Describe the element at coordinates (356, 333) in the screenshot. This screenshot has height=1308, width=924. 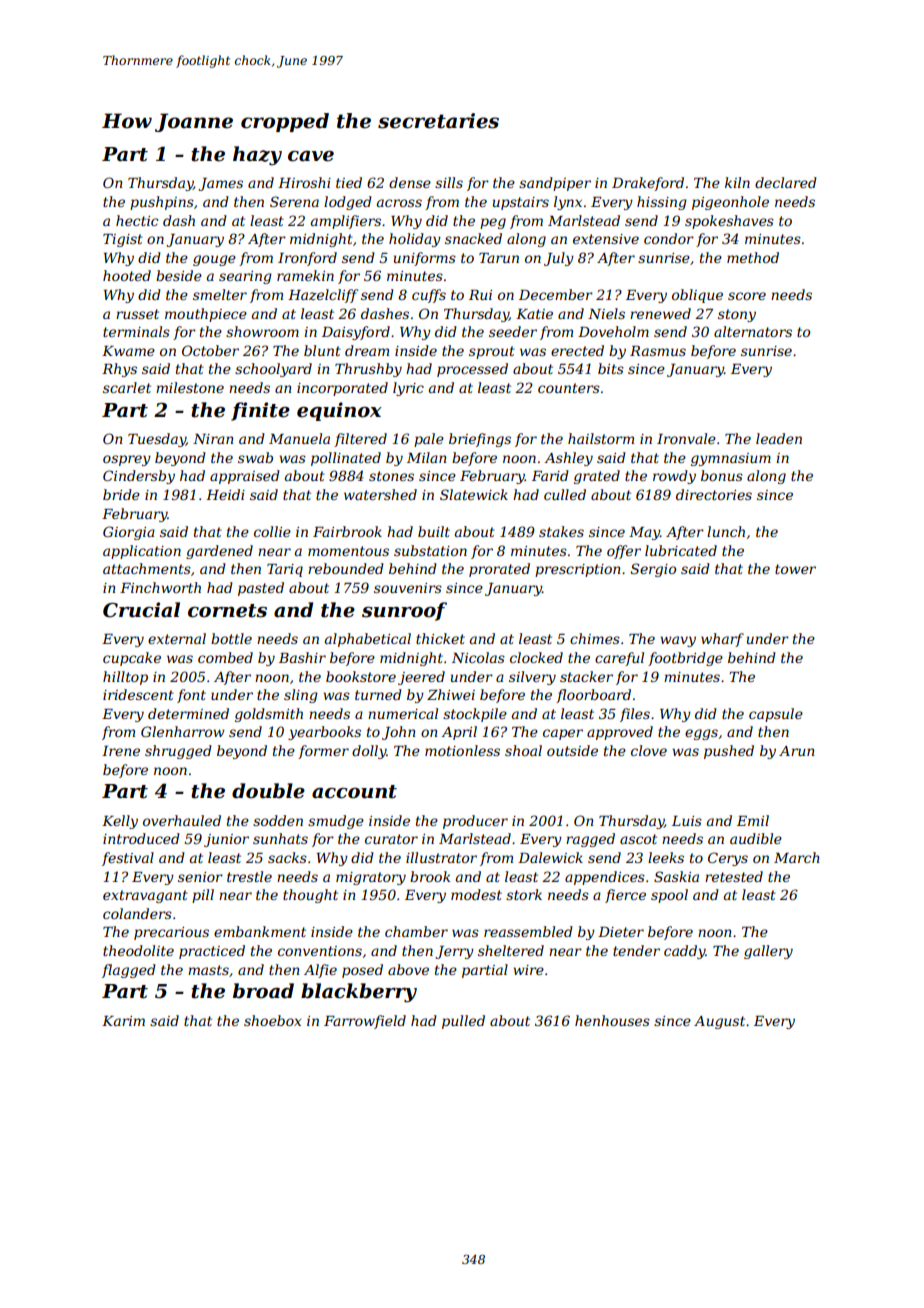
I see `Daisyford` at that location.
